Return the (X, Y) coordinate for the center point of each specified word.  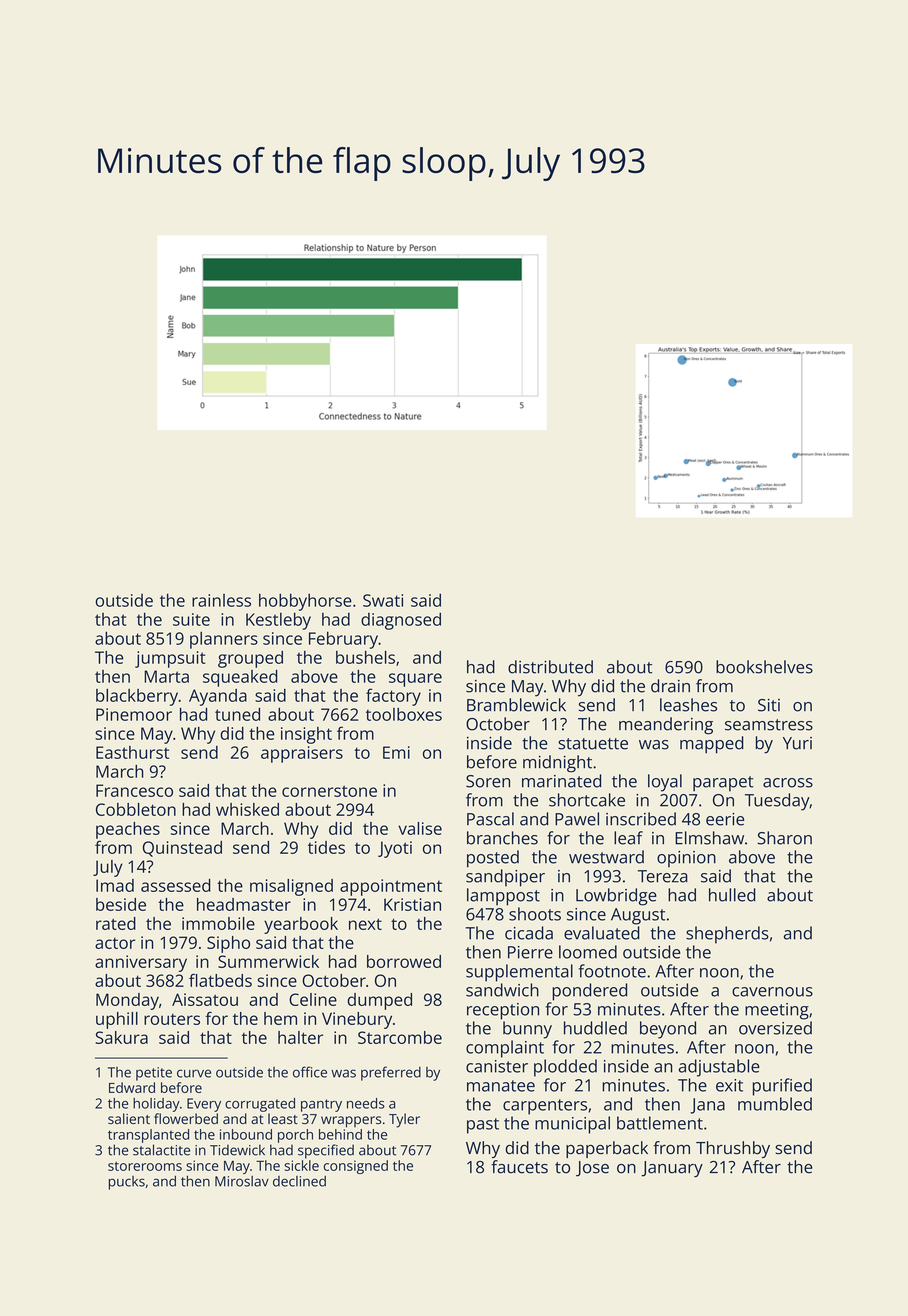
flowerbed (186, 1118)
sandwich (502, 990)
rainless (221, 600)
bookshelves (764, 667)
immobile (218, 923)
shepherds (727, 935)
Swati (383, 600)
